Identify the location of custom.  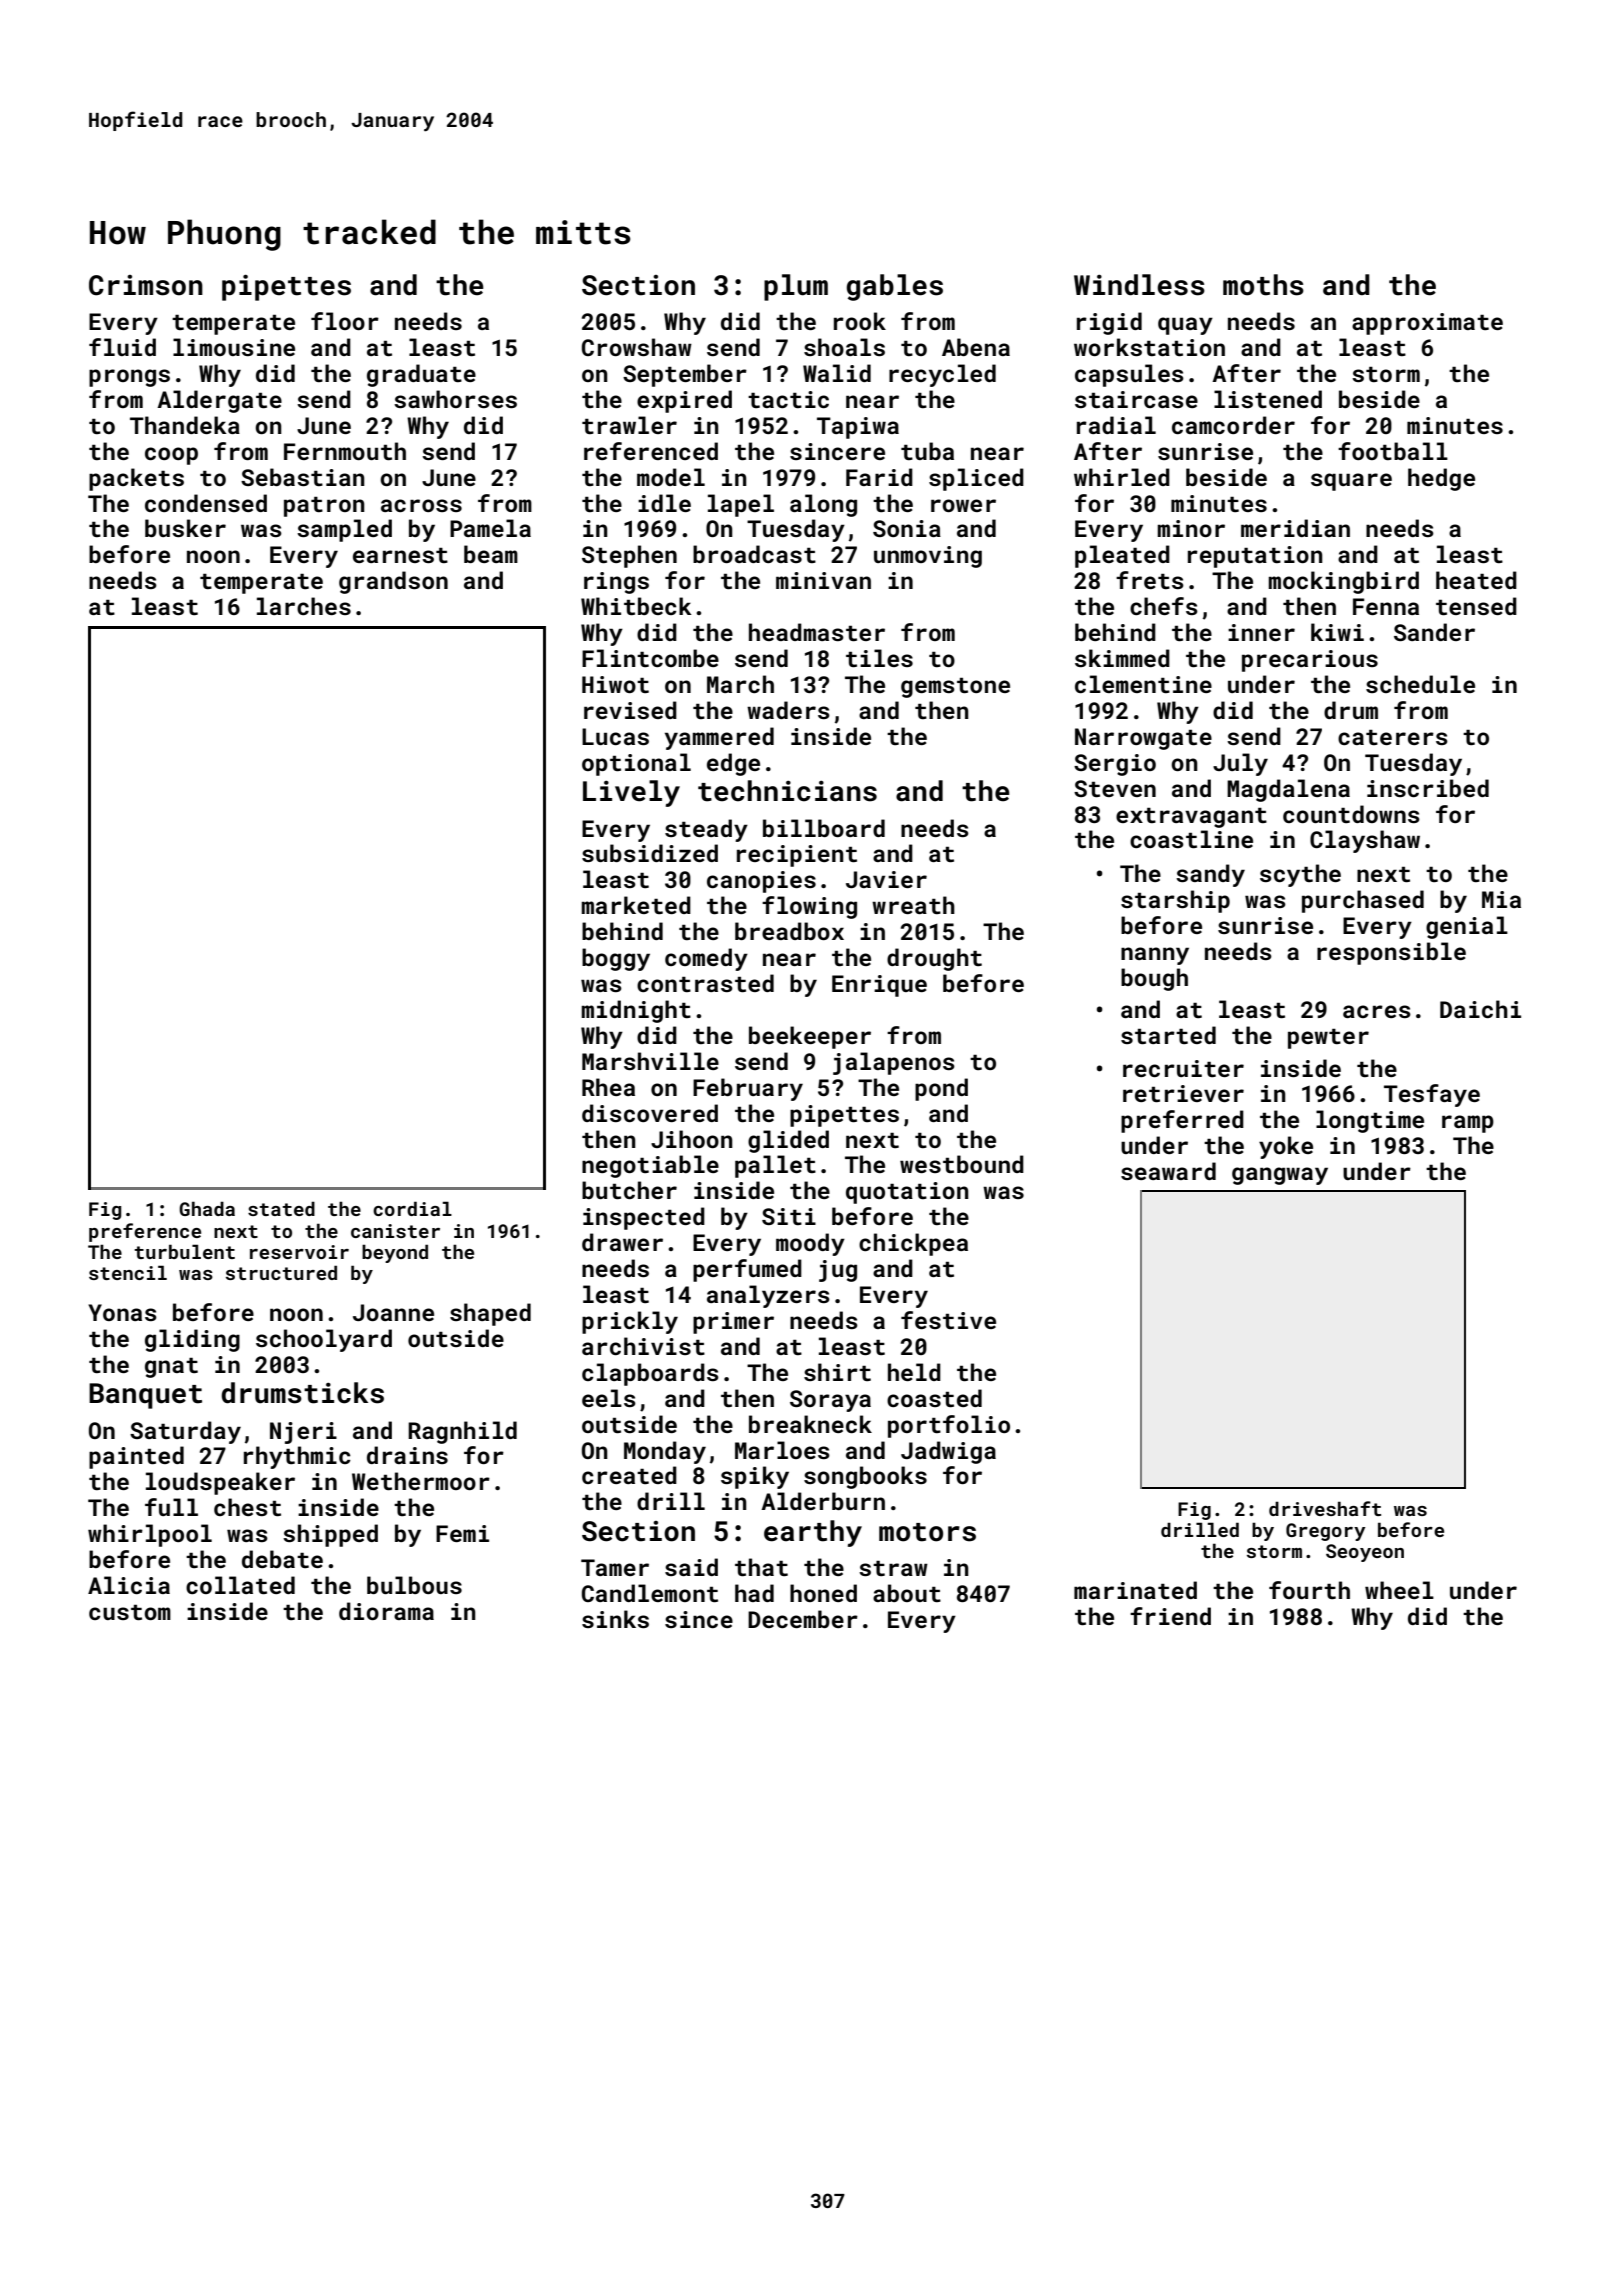
(130, 1612).
